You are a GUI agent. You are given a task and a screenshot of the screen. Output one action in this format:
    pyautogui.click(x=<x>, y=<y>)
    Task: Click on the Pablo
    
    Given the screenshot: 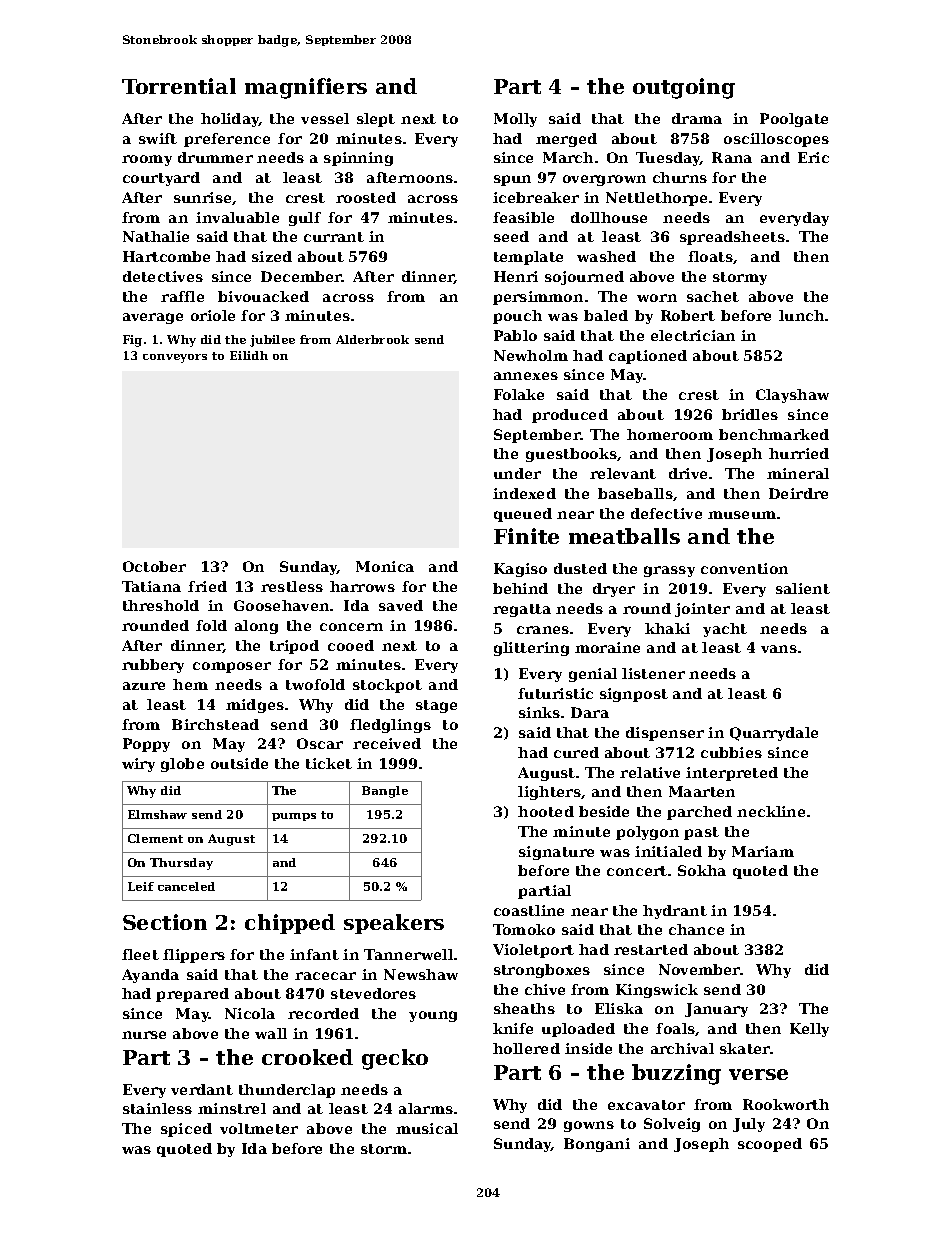 What is the action you would take?
    pyautogui.click(x=515, y=335)
